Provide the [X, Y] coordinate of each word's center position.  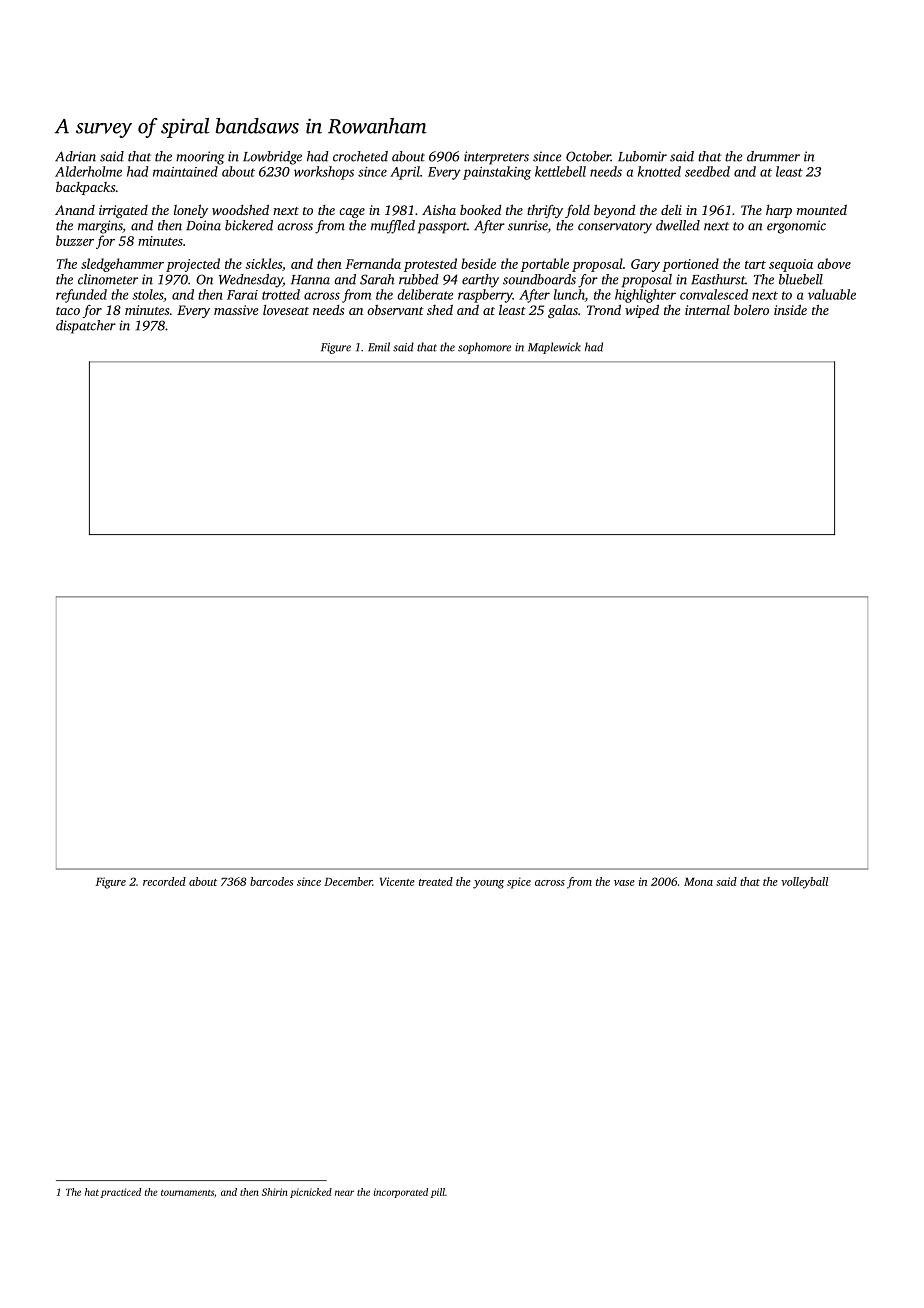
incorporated [401, 1193]
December [348, 881]
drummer [773, 156]
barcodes [271, 881]
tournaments [187, 1193]
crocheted [360, 156]
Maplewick [554, 348]
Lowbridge [272, 158]
